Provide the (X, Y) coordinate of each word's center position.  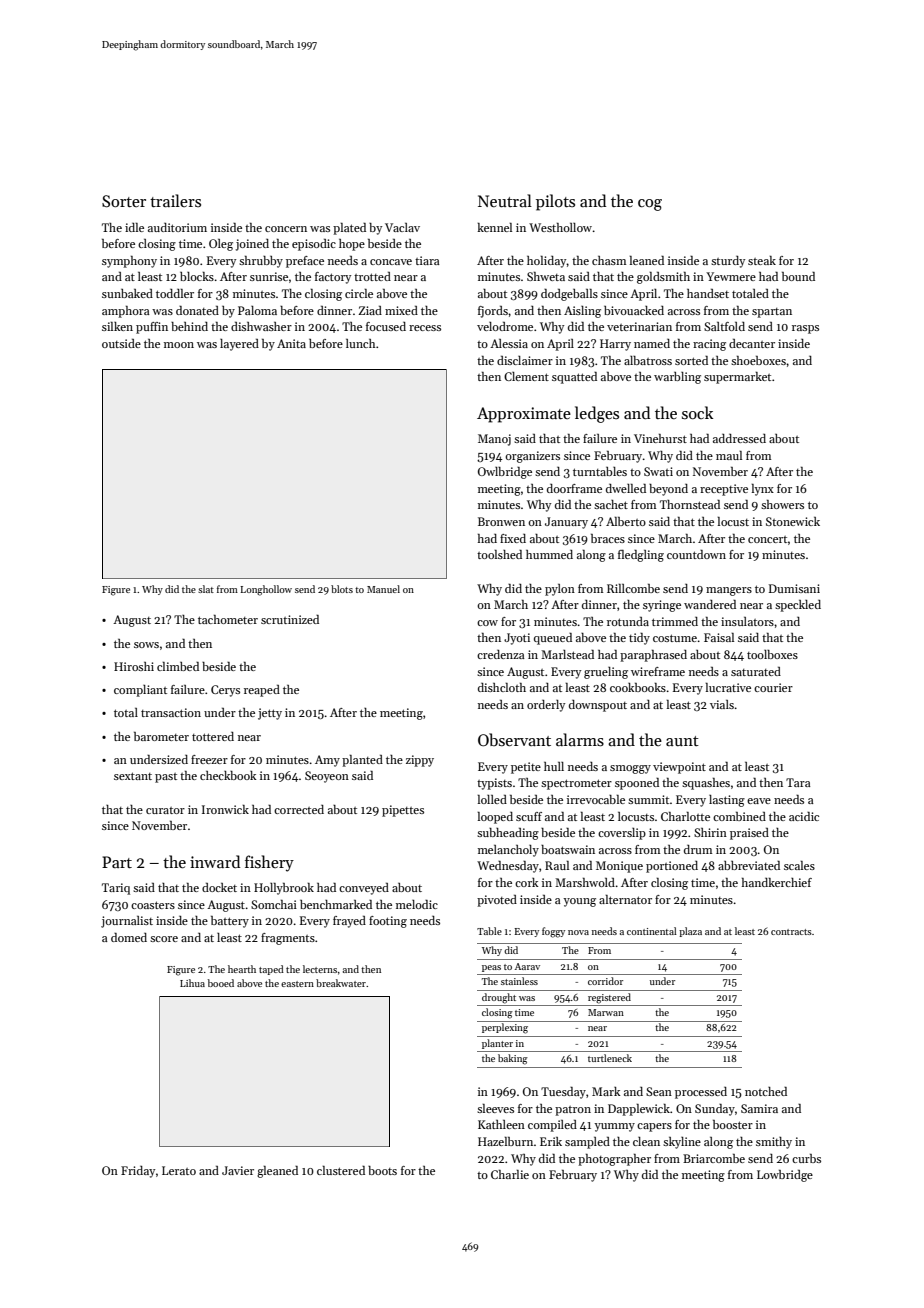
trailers (175, 200)
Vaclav (402, 227)
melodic (417, 904)
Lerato (179, 1170)
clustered (341, 1170)
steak (762, 260)
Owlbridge (505, 473)
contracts (791, 932)
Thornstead (690, 504)
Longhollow (266, 590)
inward (215, 861)
